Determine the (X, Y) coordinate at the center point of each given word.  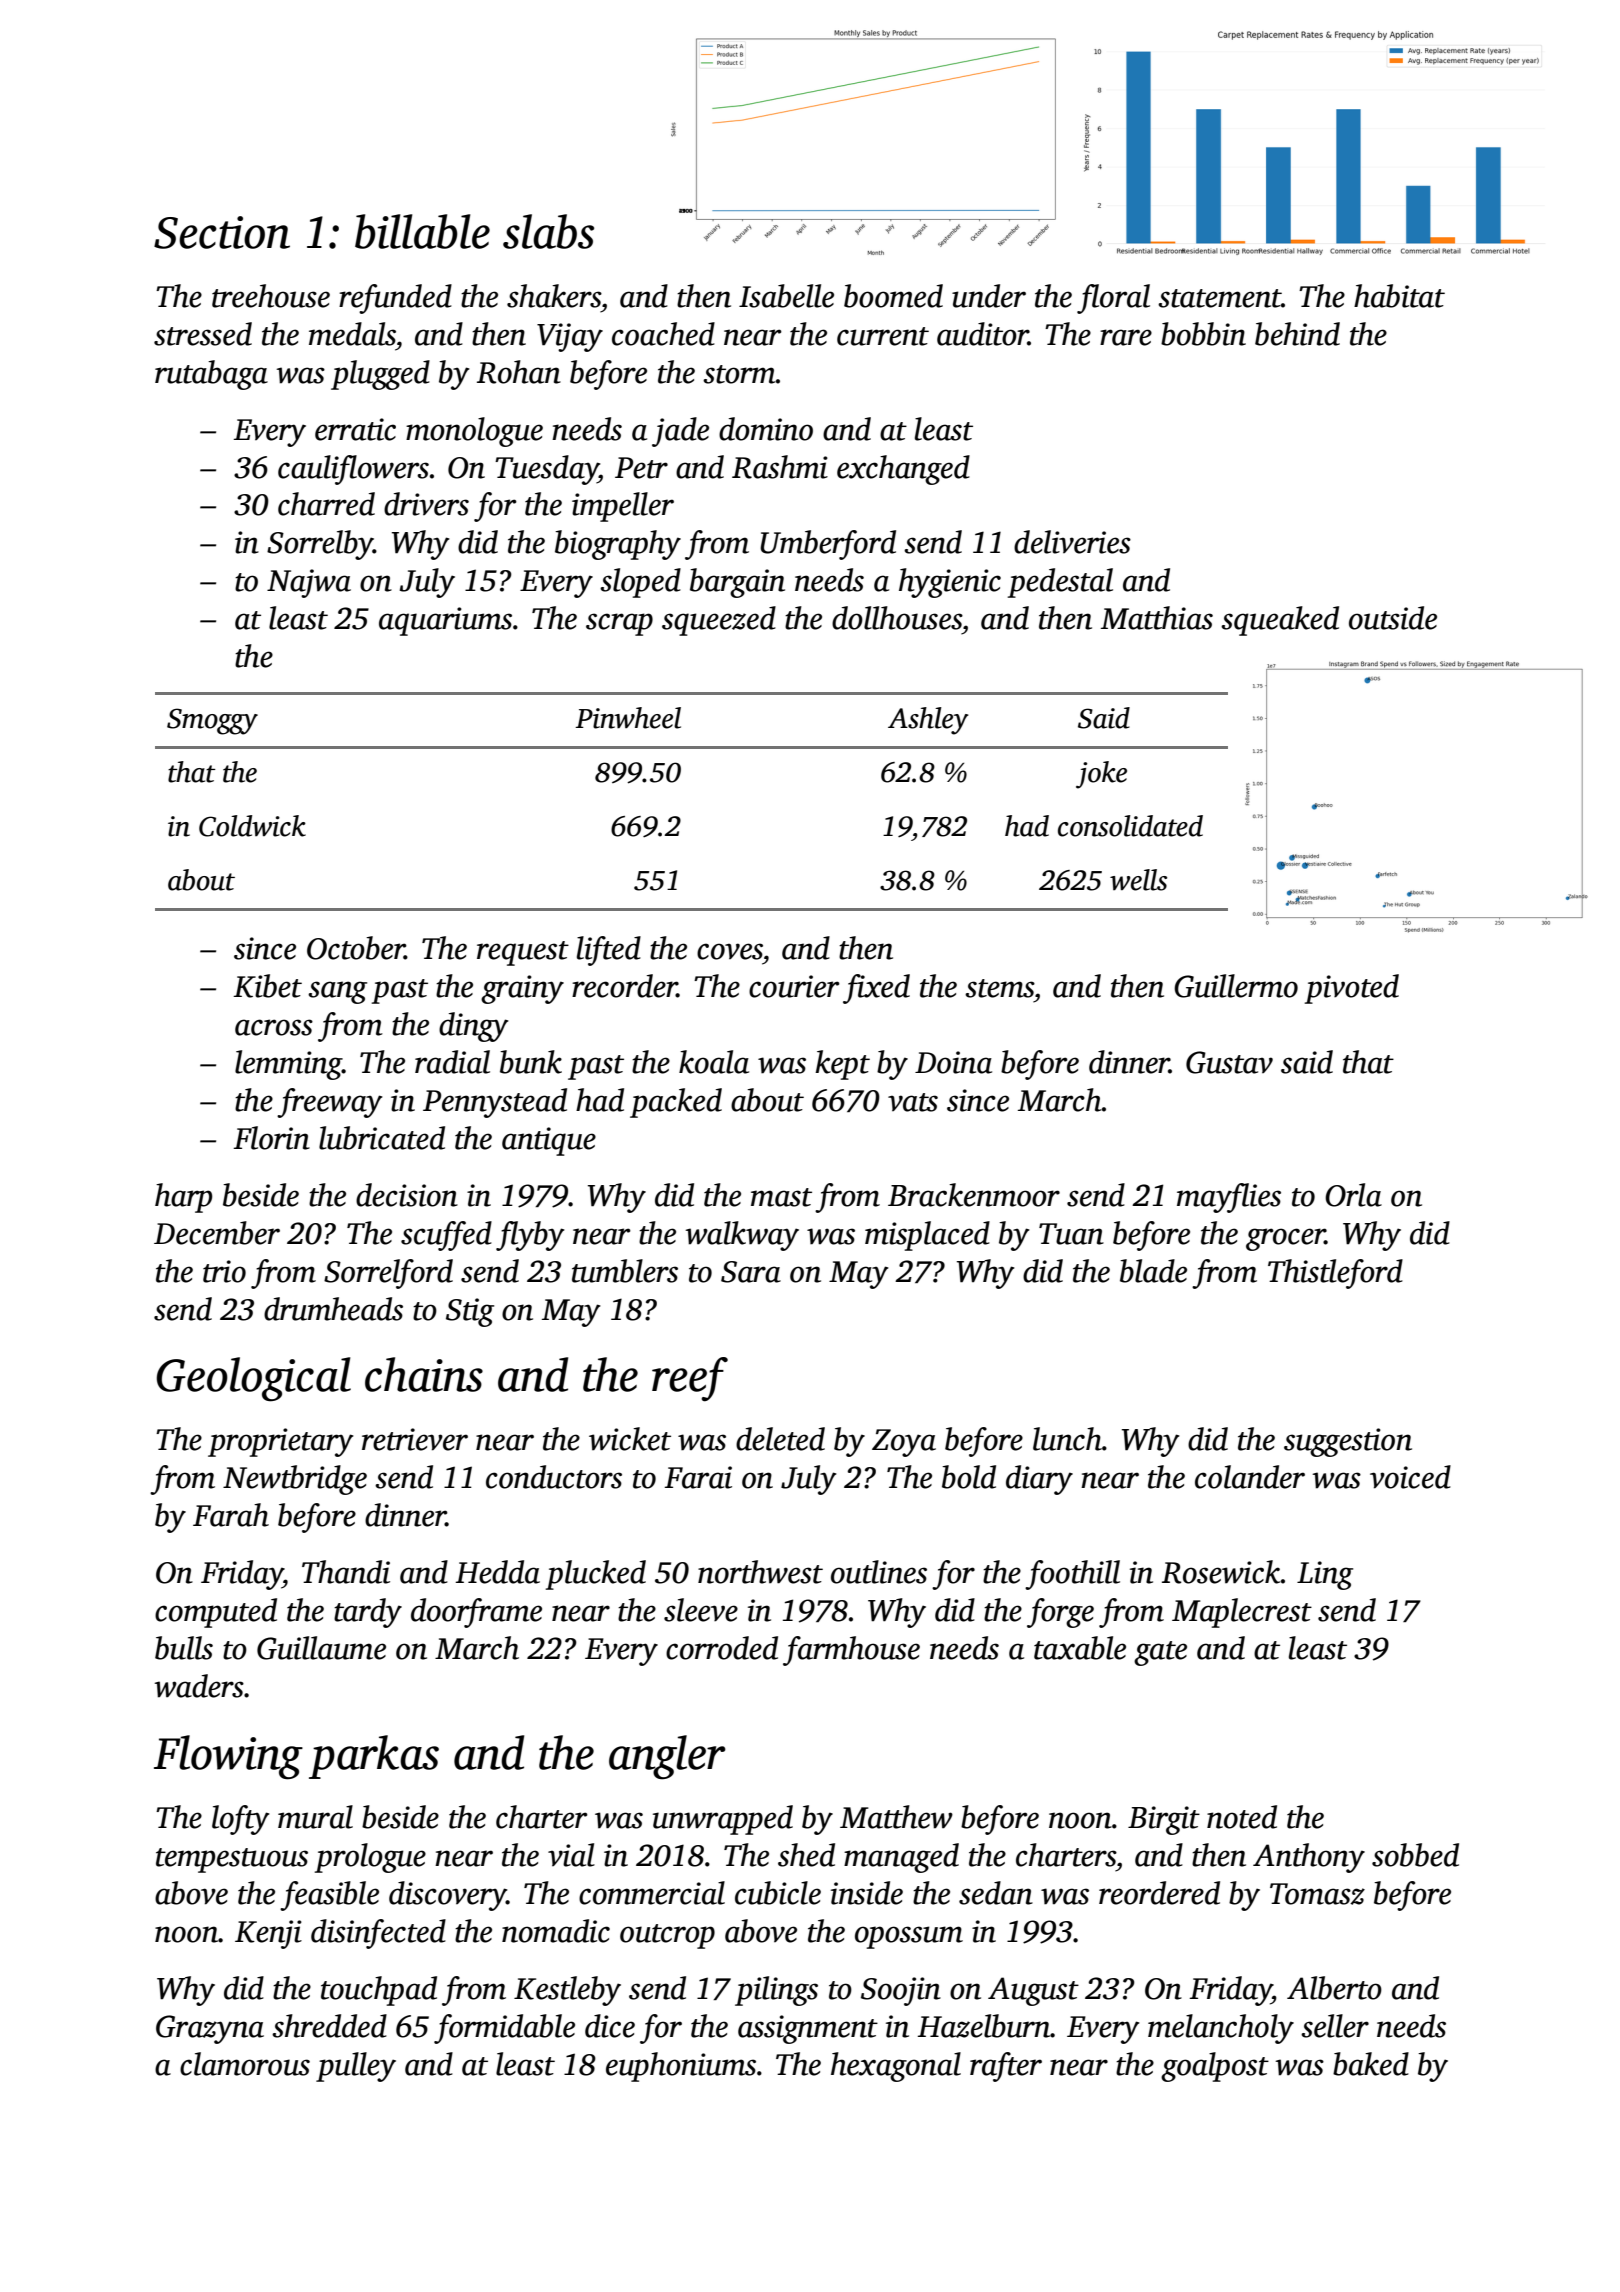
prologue (370, 1858)
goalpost (1215, 2067)
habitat (1399, 296)
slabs (548, 231)
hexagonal (896, 2067)
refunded (395, 299)
